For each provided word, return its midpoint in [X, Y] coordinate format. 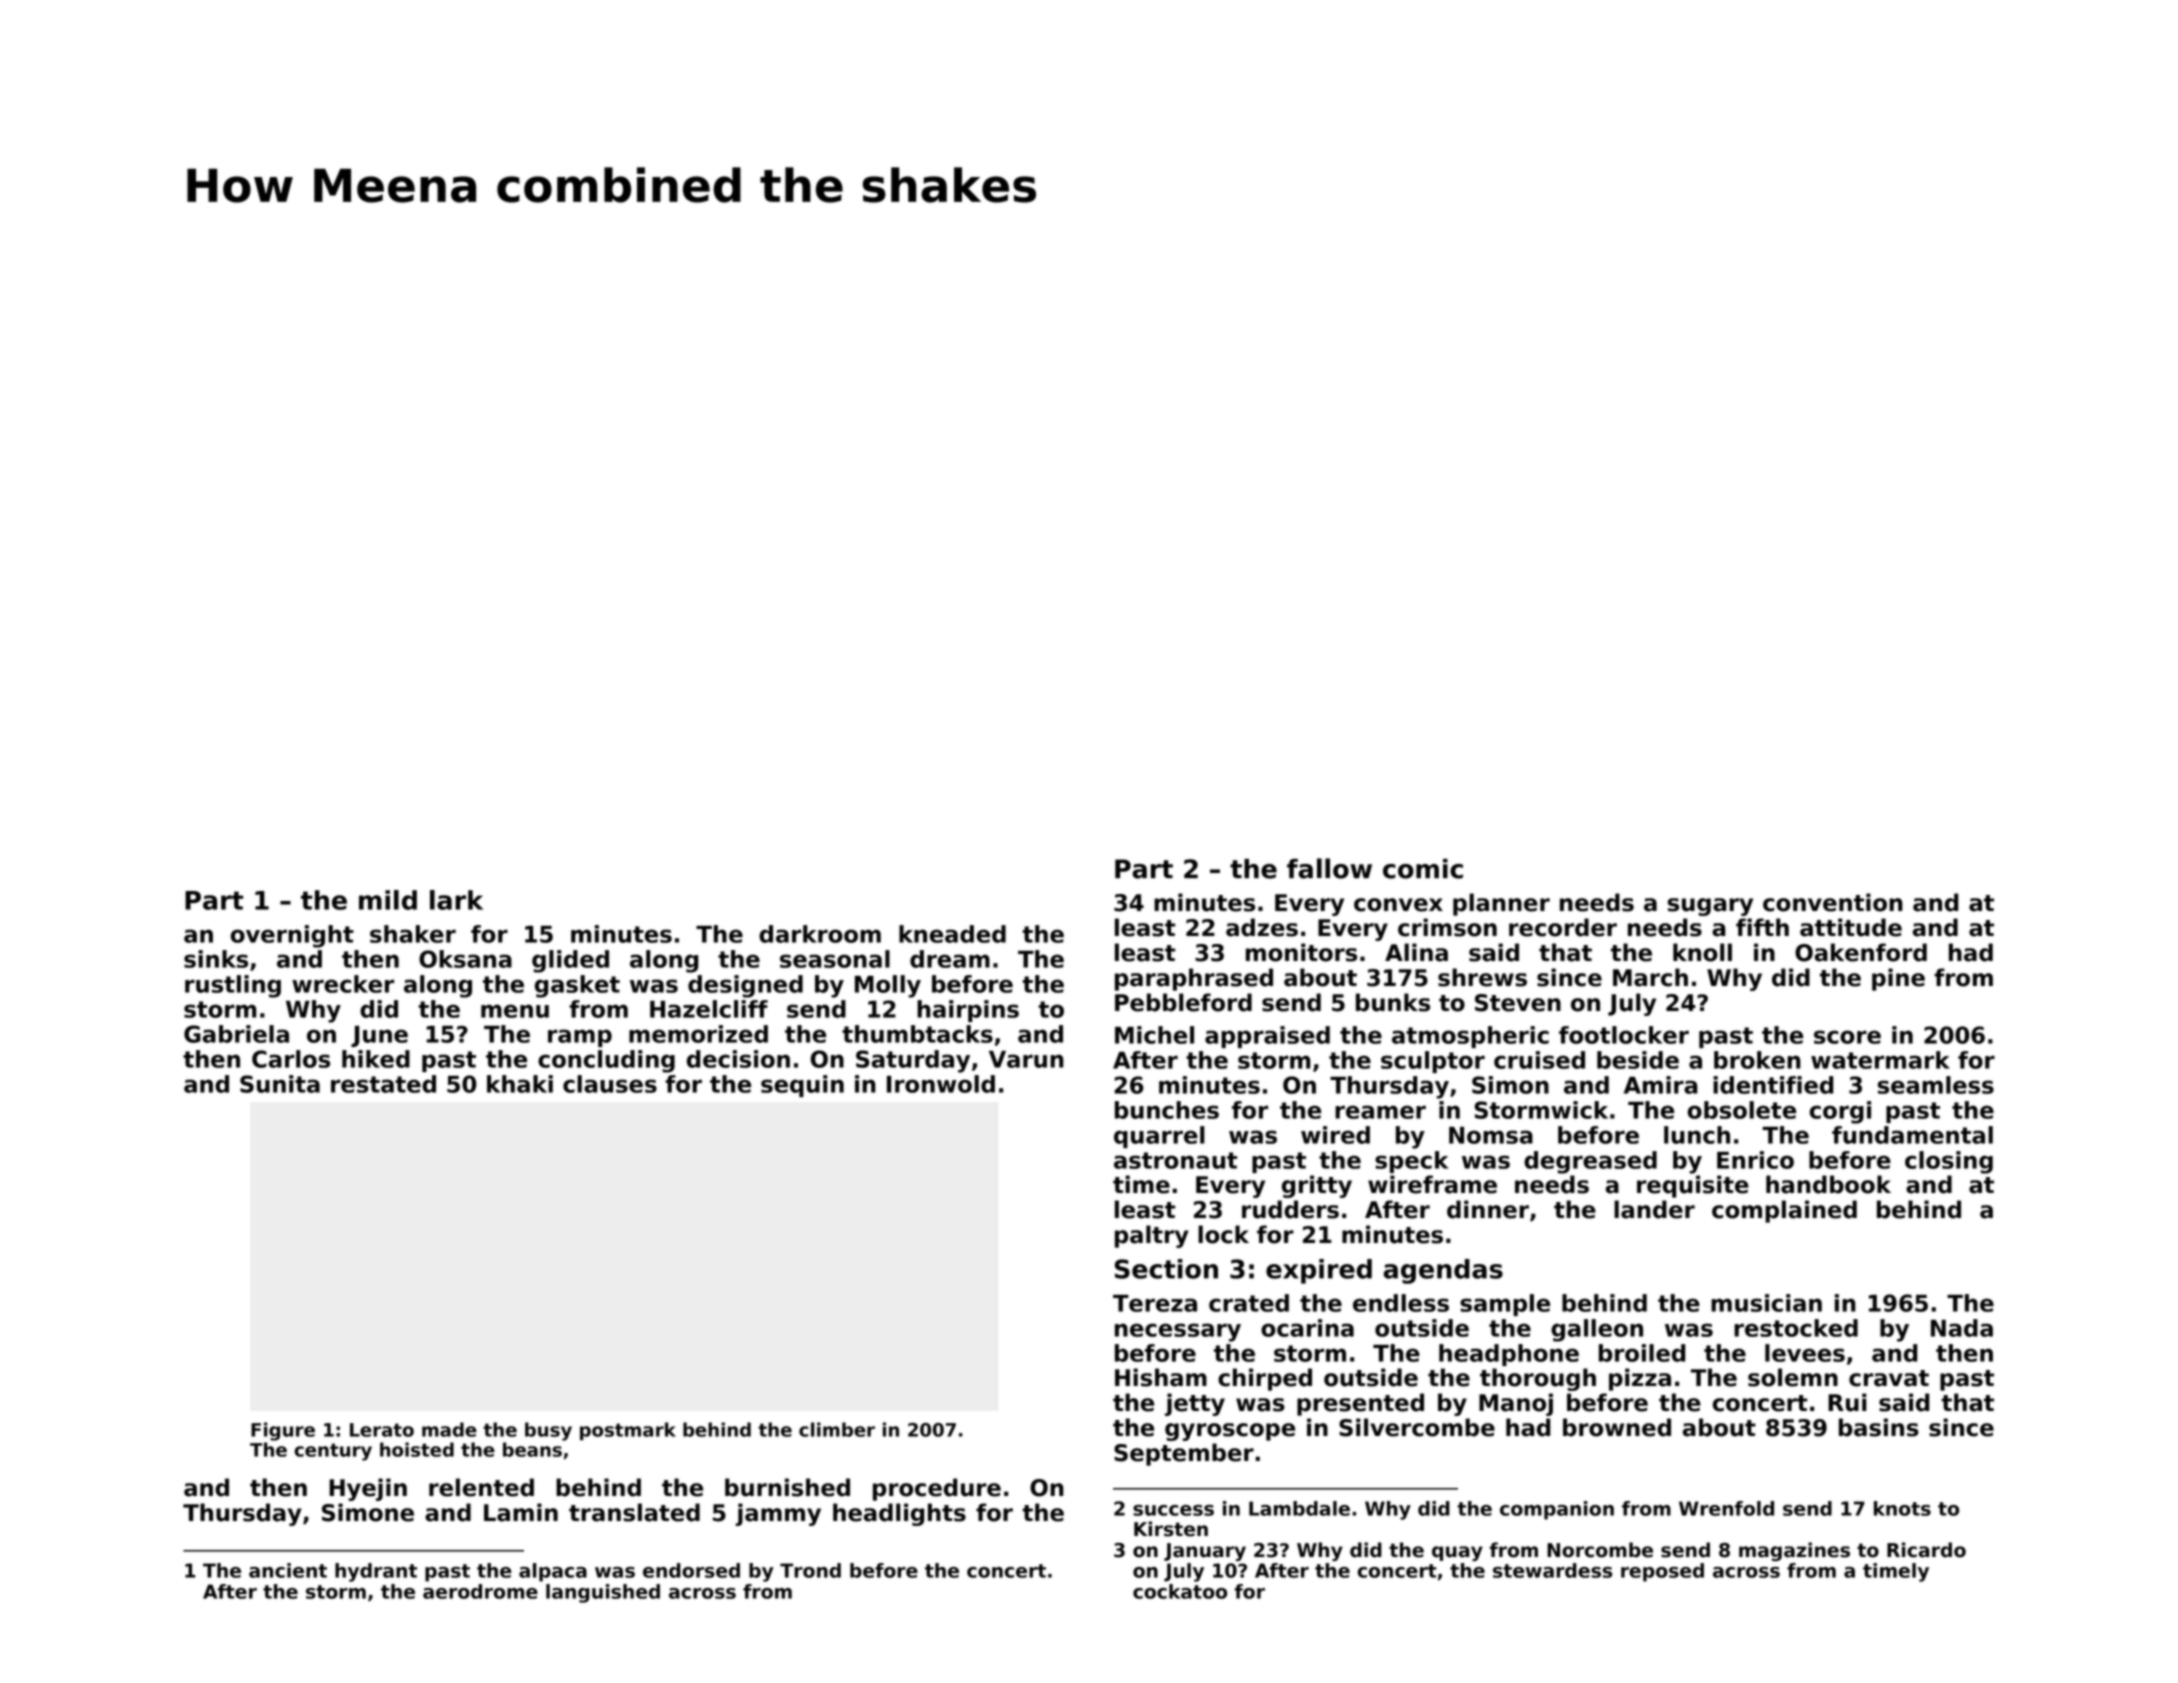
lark [456, 900]
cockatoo [1180, 1591]
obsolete [1742, 1110]
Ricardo [1926, 1550]
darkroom [820, 934]
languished [603, 1593]
